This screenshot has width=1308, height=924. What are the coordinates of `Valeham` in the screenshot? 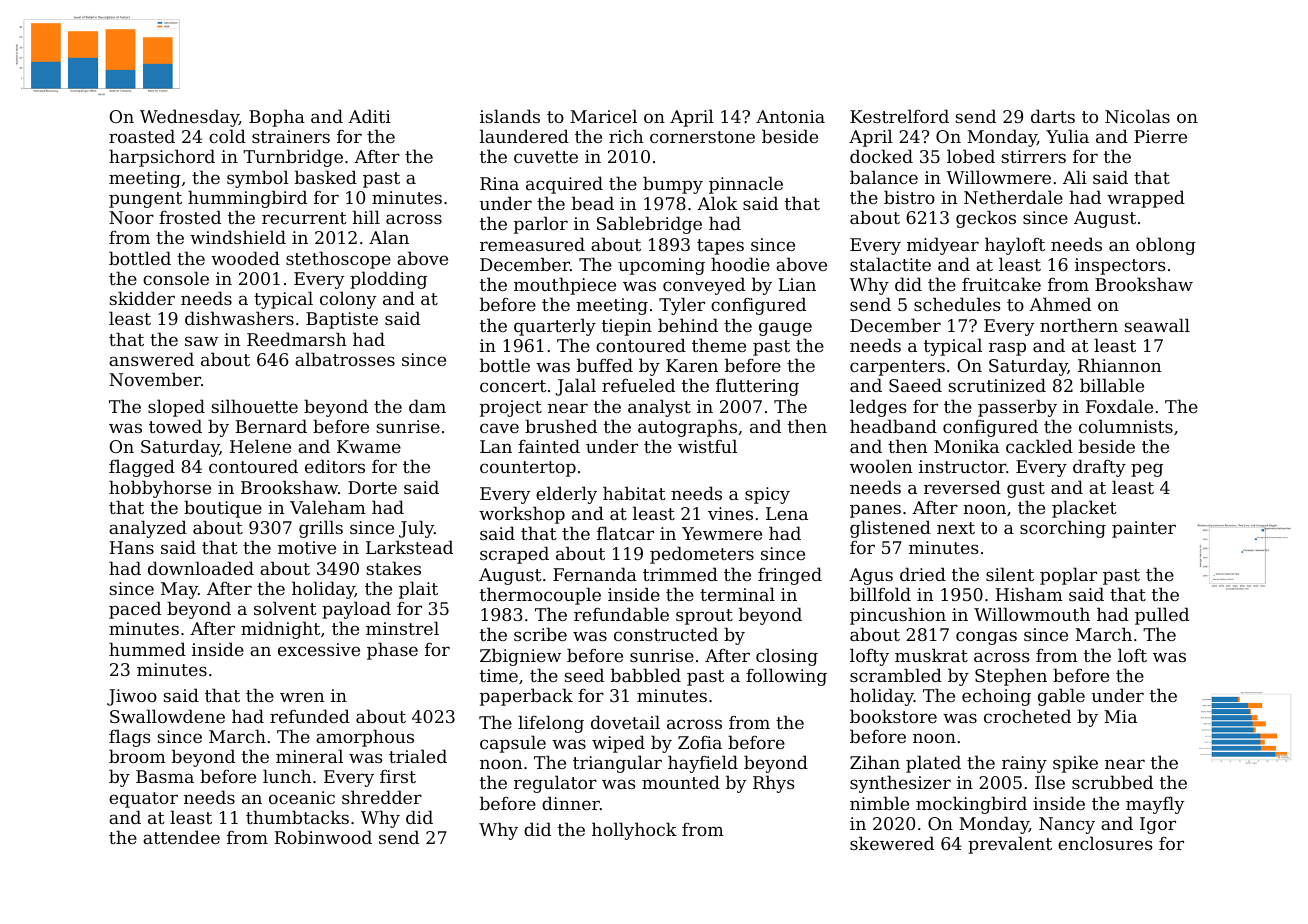 It's located at (328, 507).
